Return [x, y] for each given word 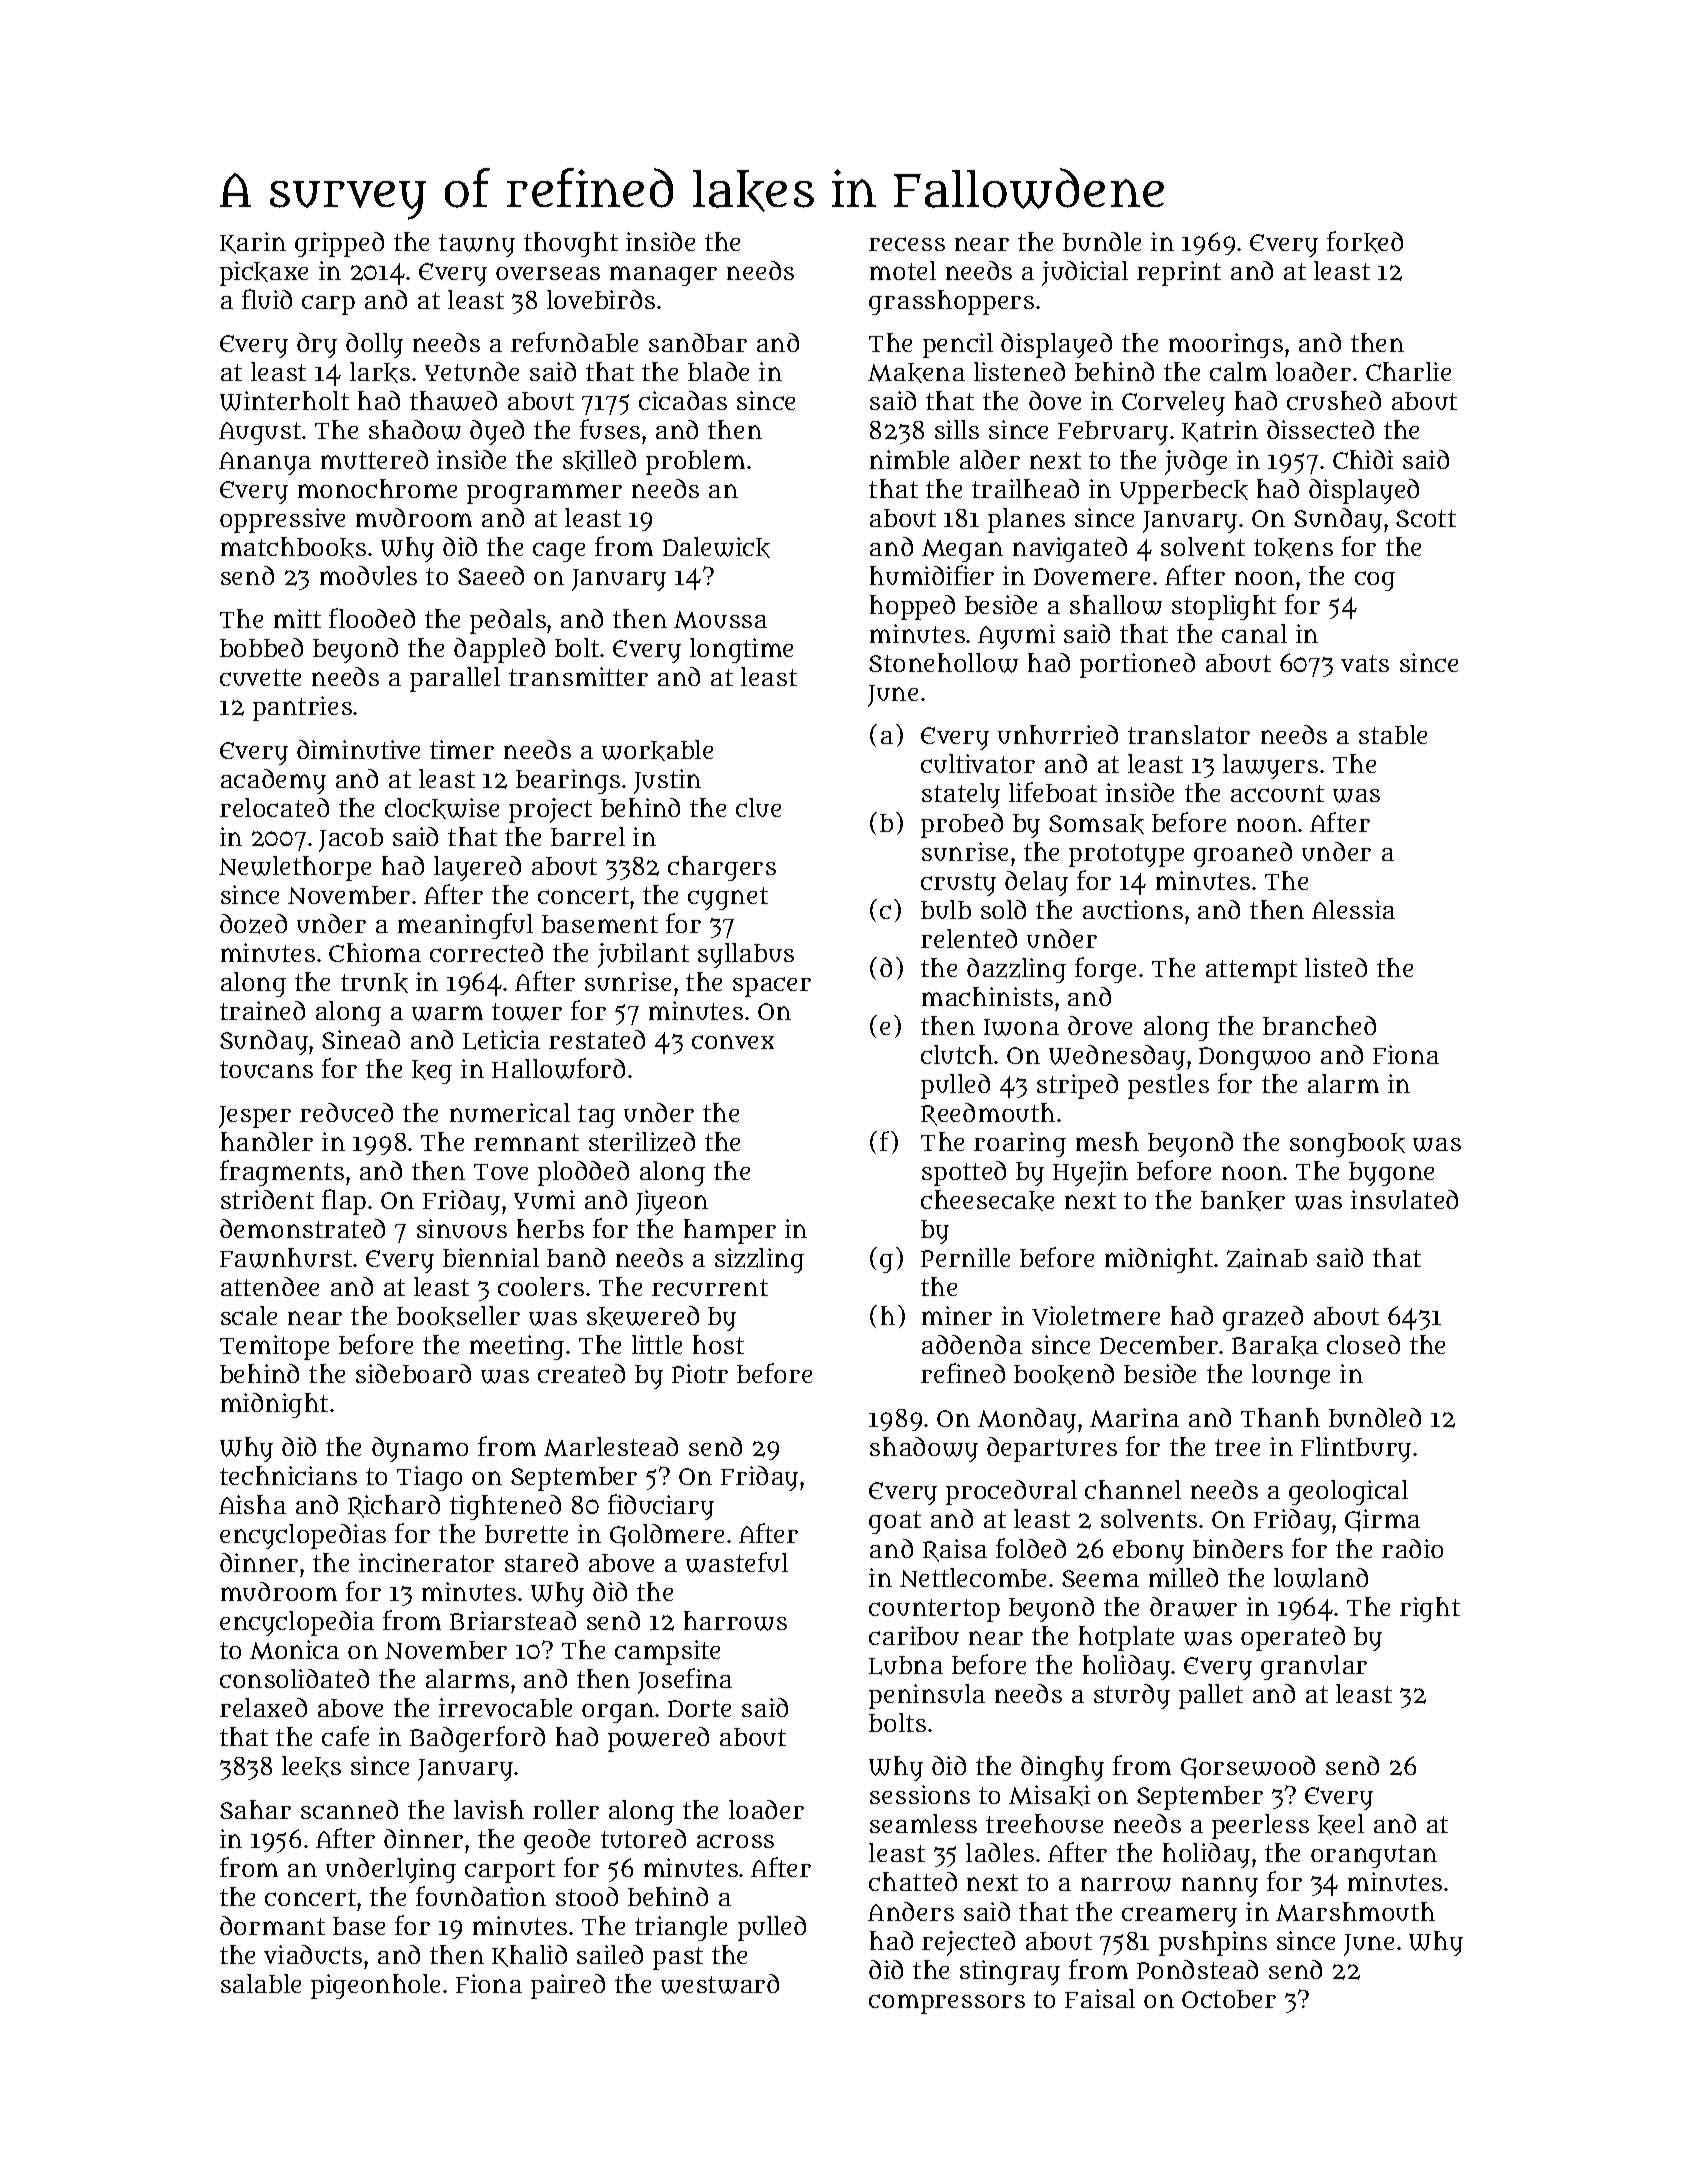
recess [907, 244]
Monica [294, 1650]
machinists [987, 996]
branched [1319, 1025]
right [1430, 1609]
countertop [934, 1610]
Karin [253, 243]
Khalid [529, 1956]
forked [1365, 242]
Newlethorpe [295, 868]
